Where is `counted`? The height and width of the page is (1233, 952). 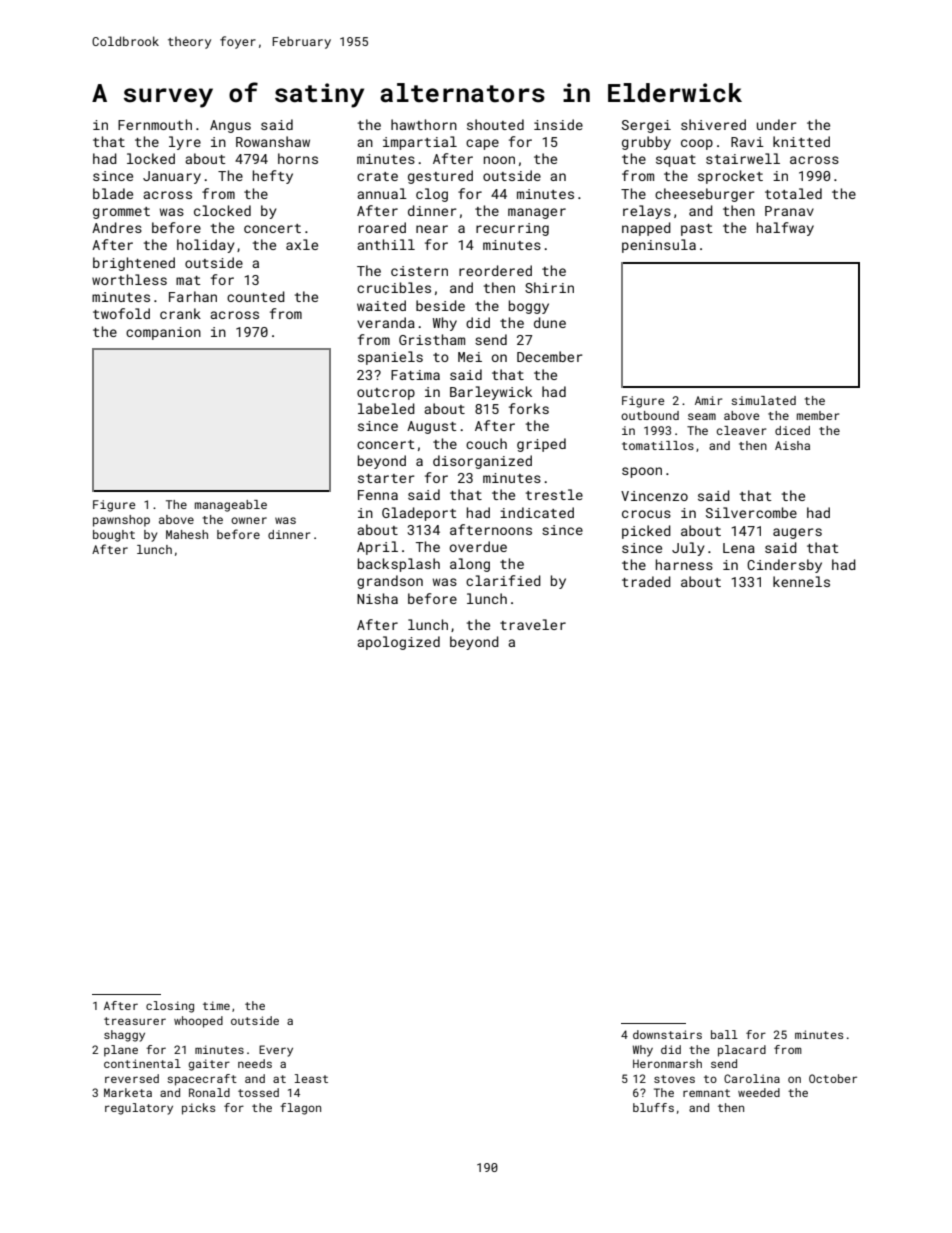 counted is located at coordinates (256, 296).
